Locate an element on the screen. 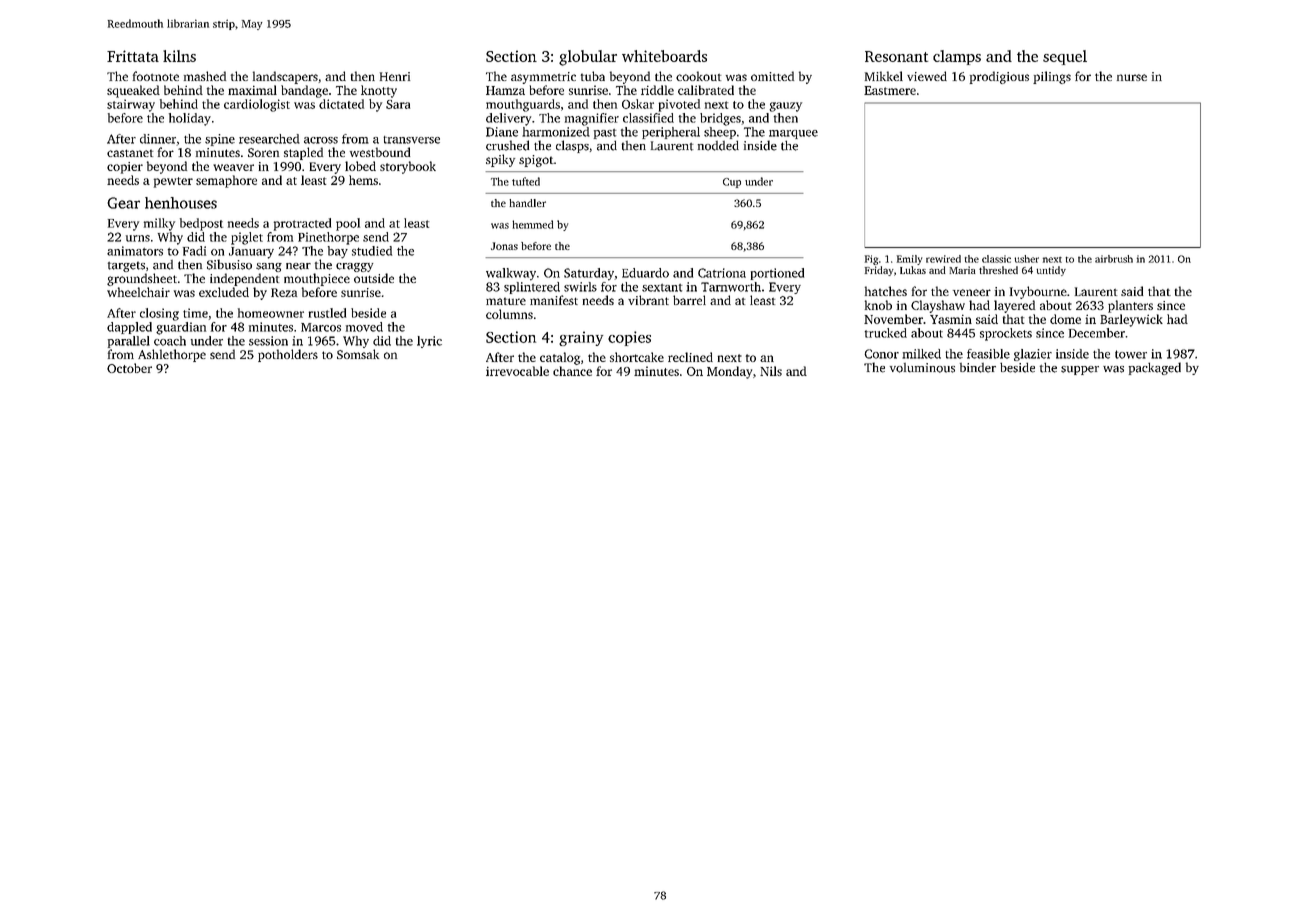 This screenshot has height=924, width=1308. cardiologist is located at coordinates (257, 105).
